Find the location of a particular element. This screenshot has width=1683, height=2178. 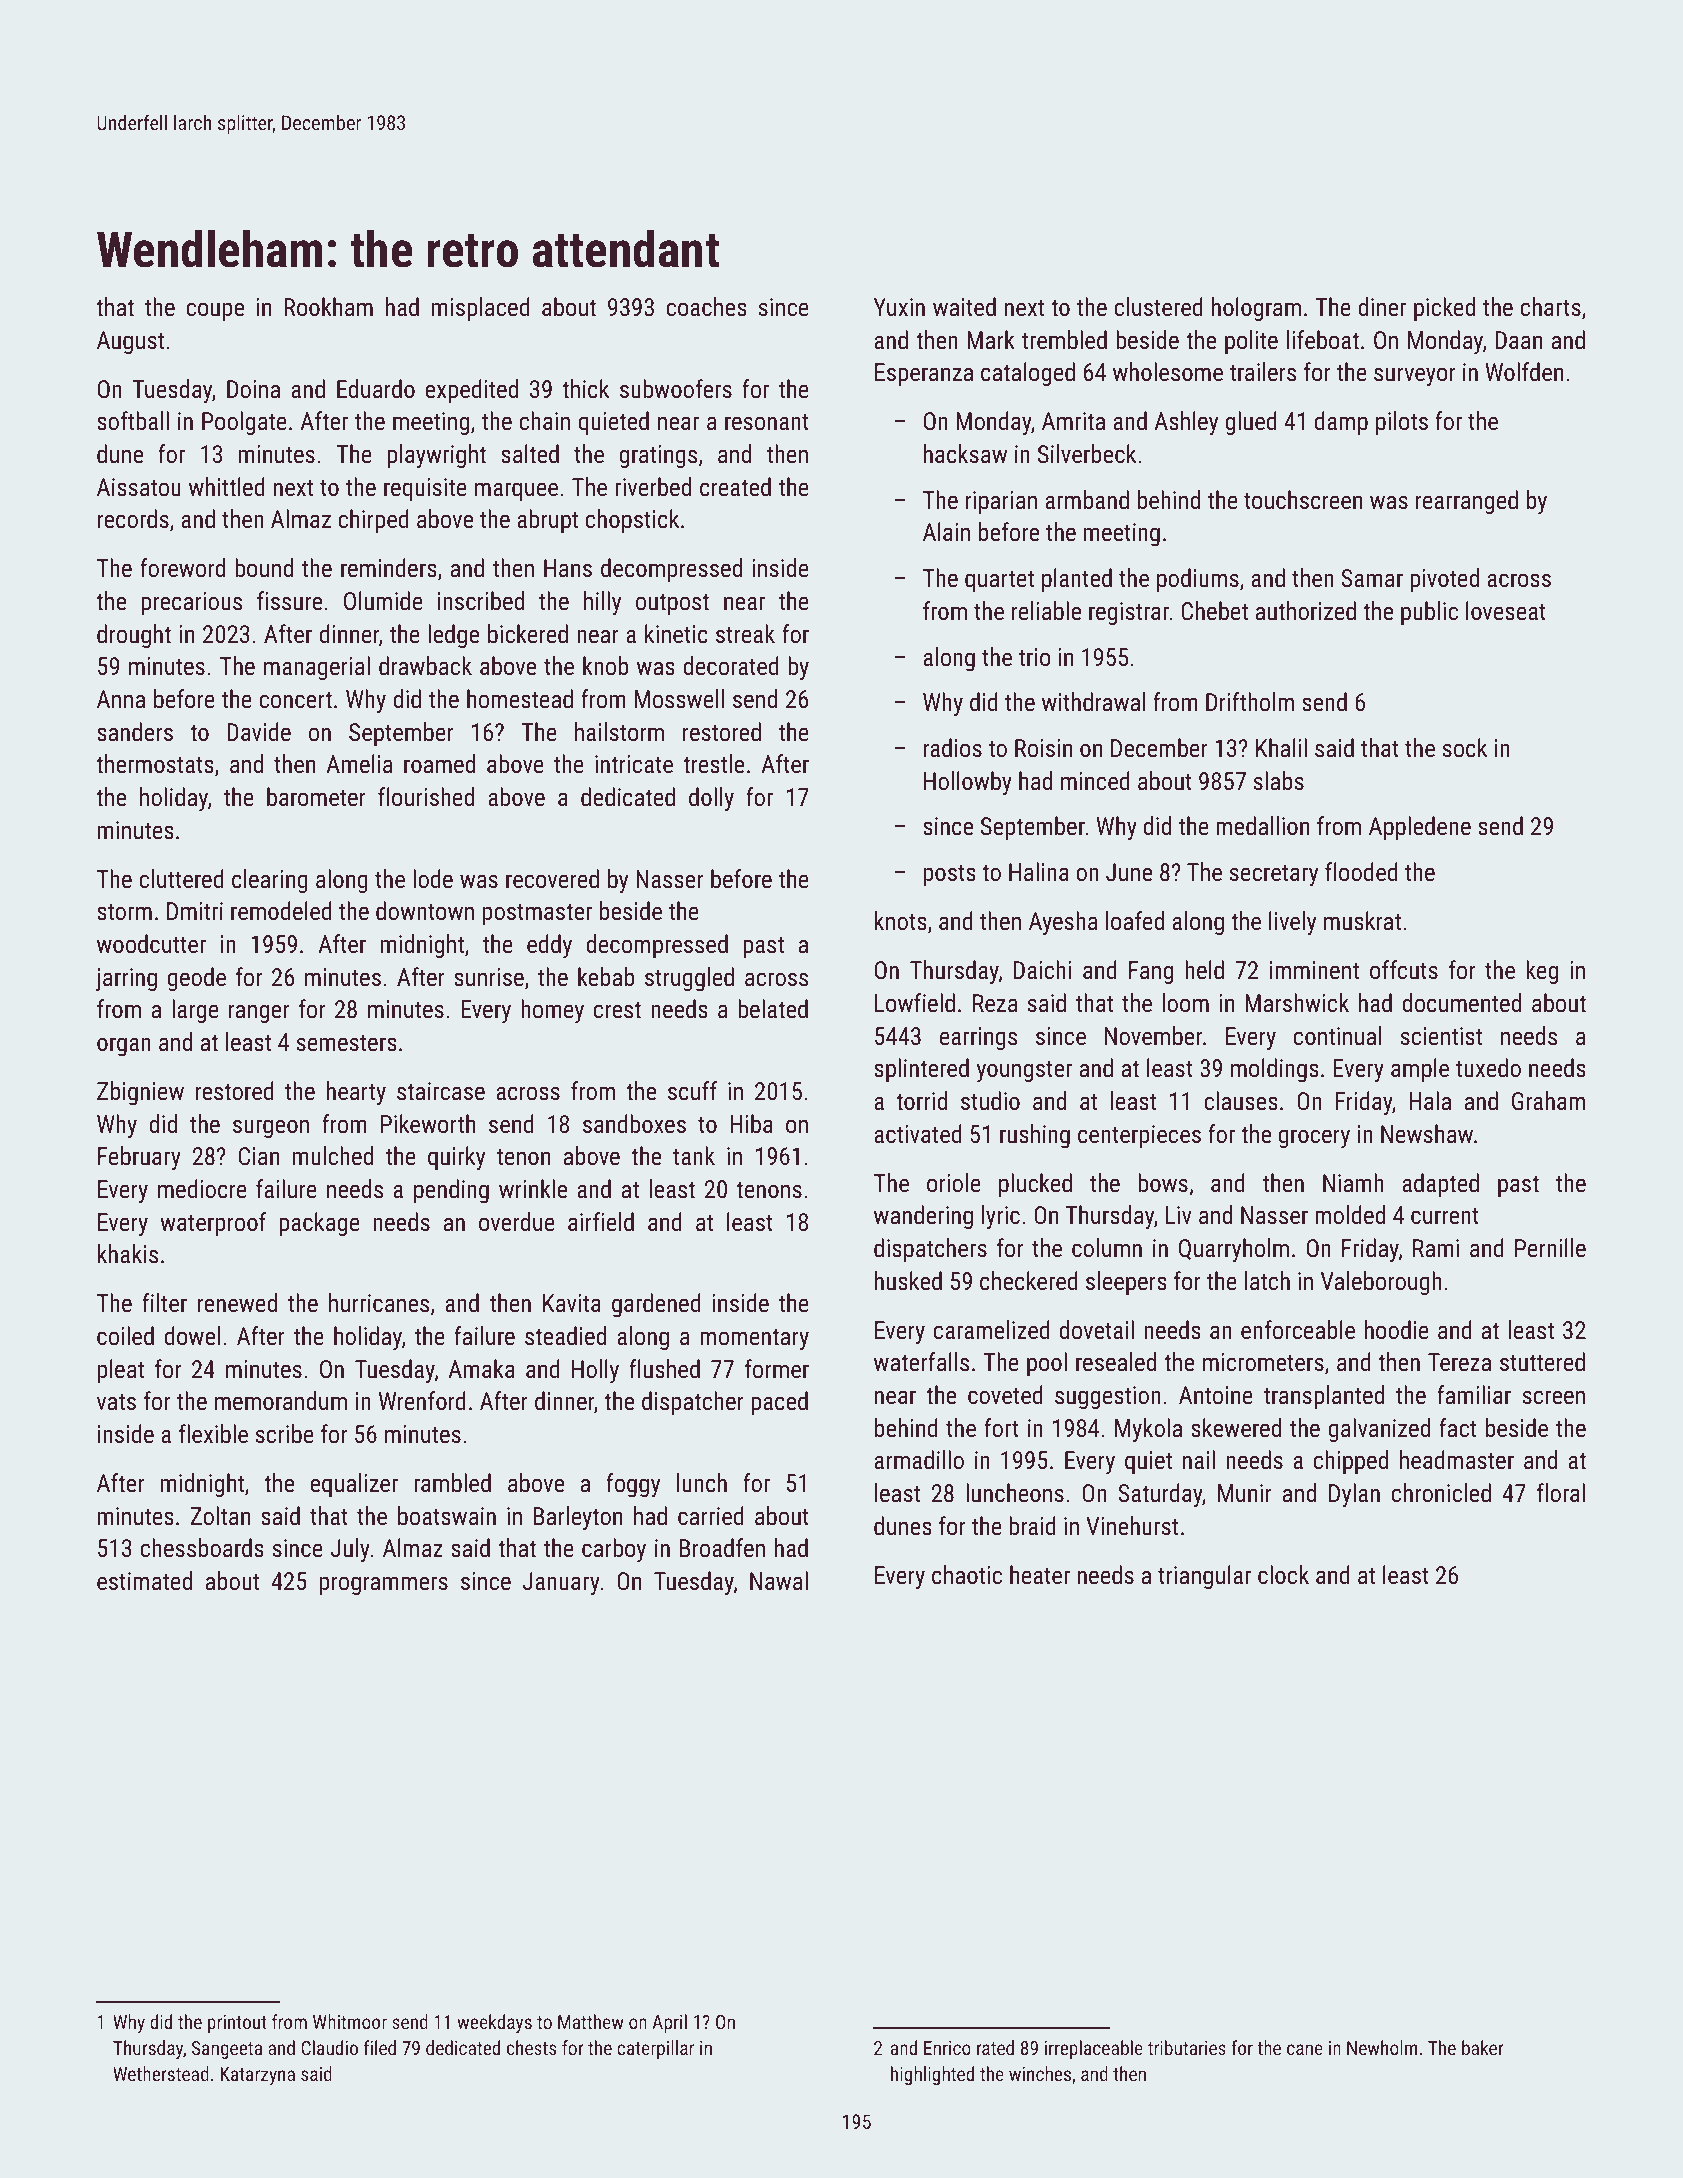

expedited is located at coordinates (471, 391).
